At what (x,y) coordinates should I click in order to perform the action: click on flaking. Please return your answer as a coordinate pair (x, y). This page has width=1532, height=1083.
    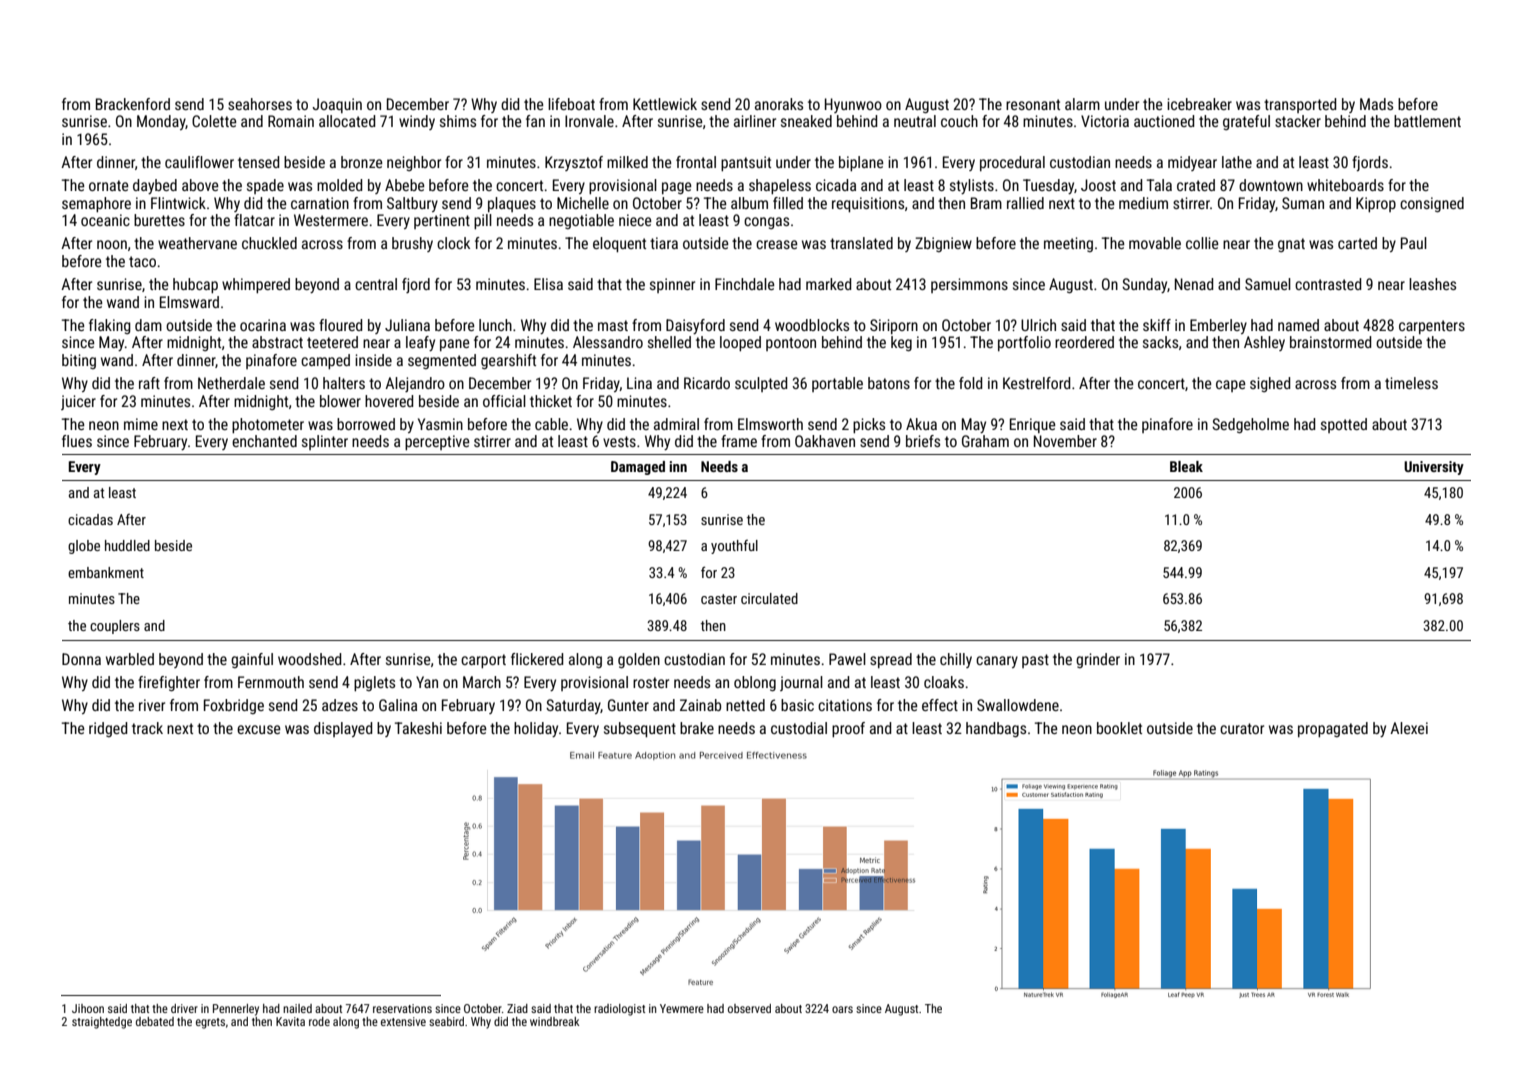
    Looking at the image, I should click on (110, 326).
